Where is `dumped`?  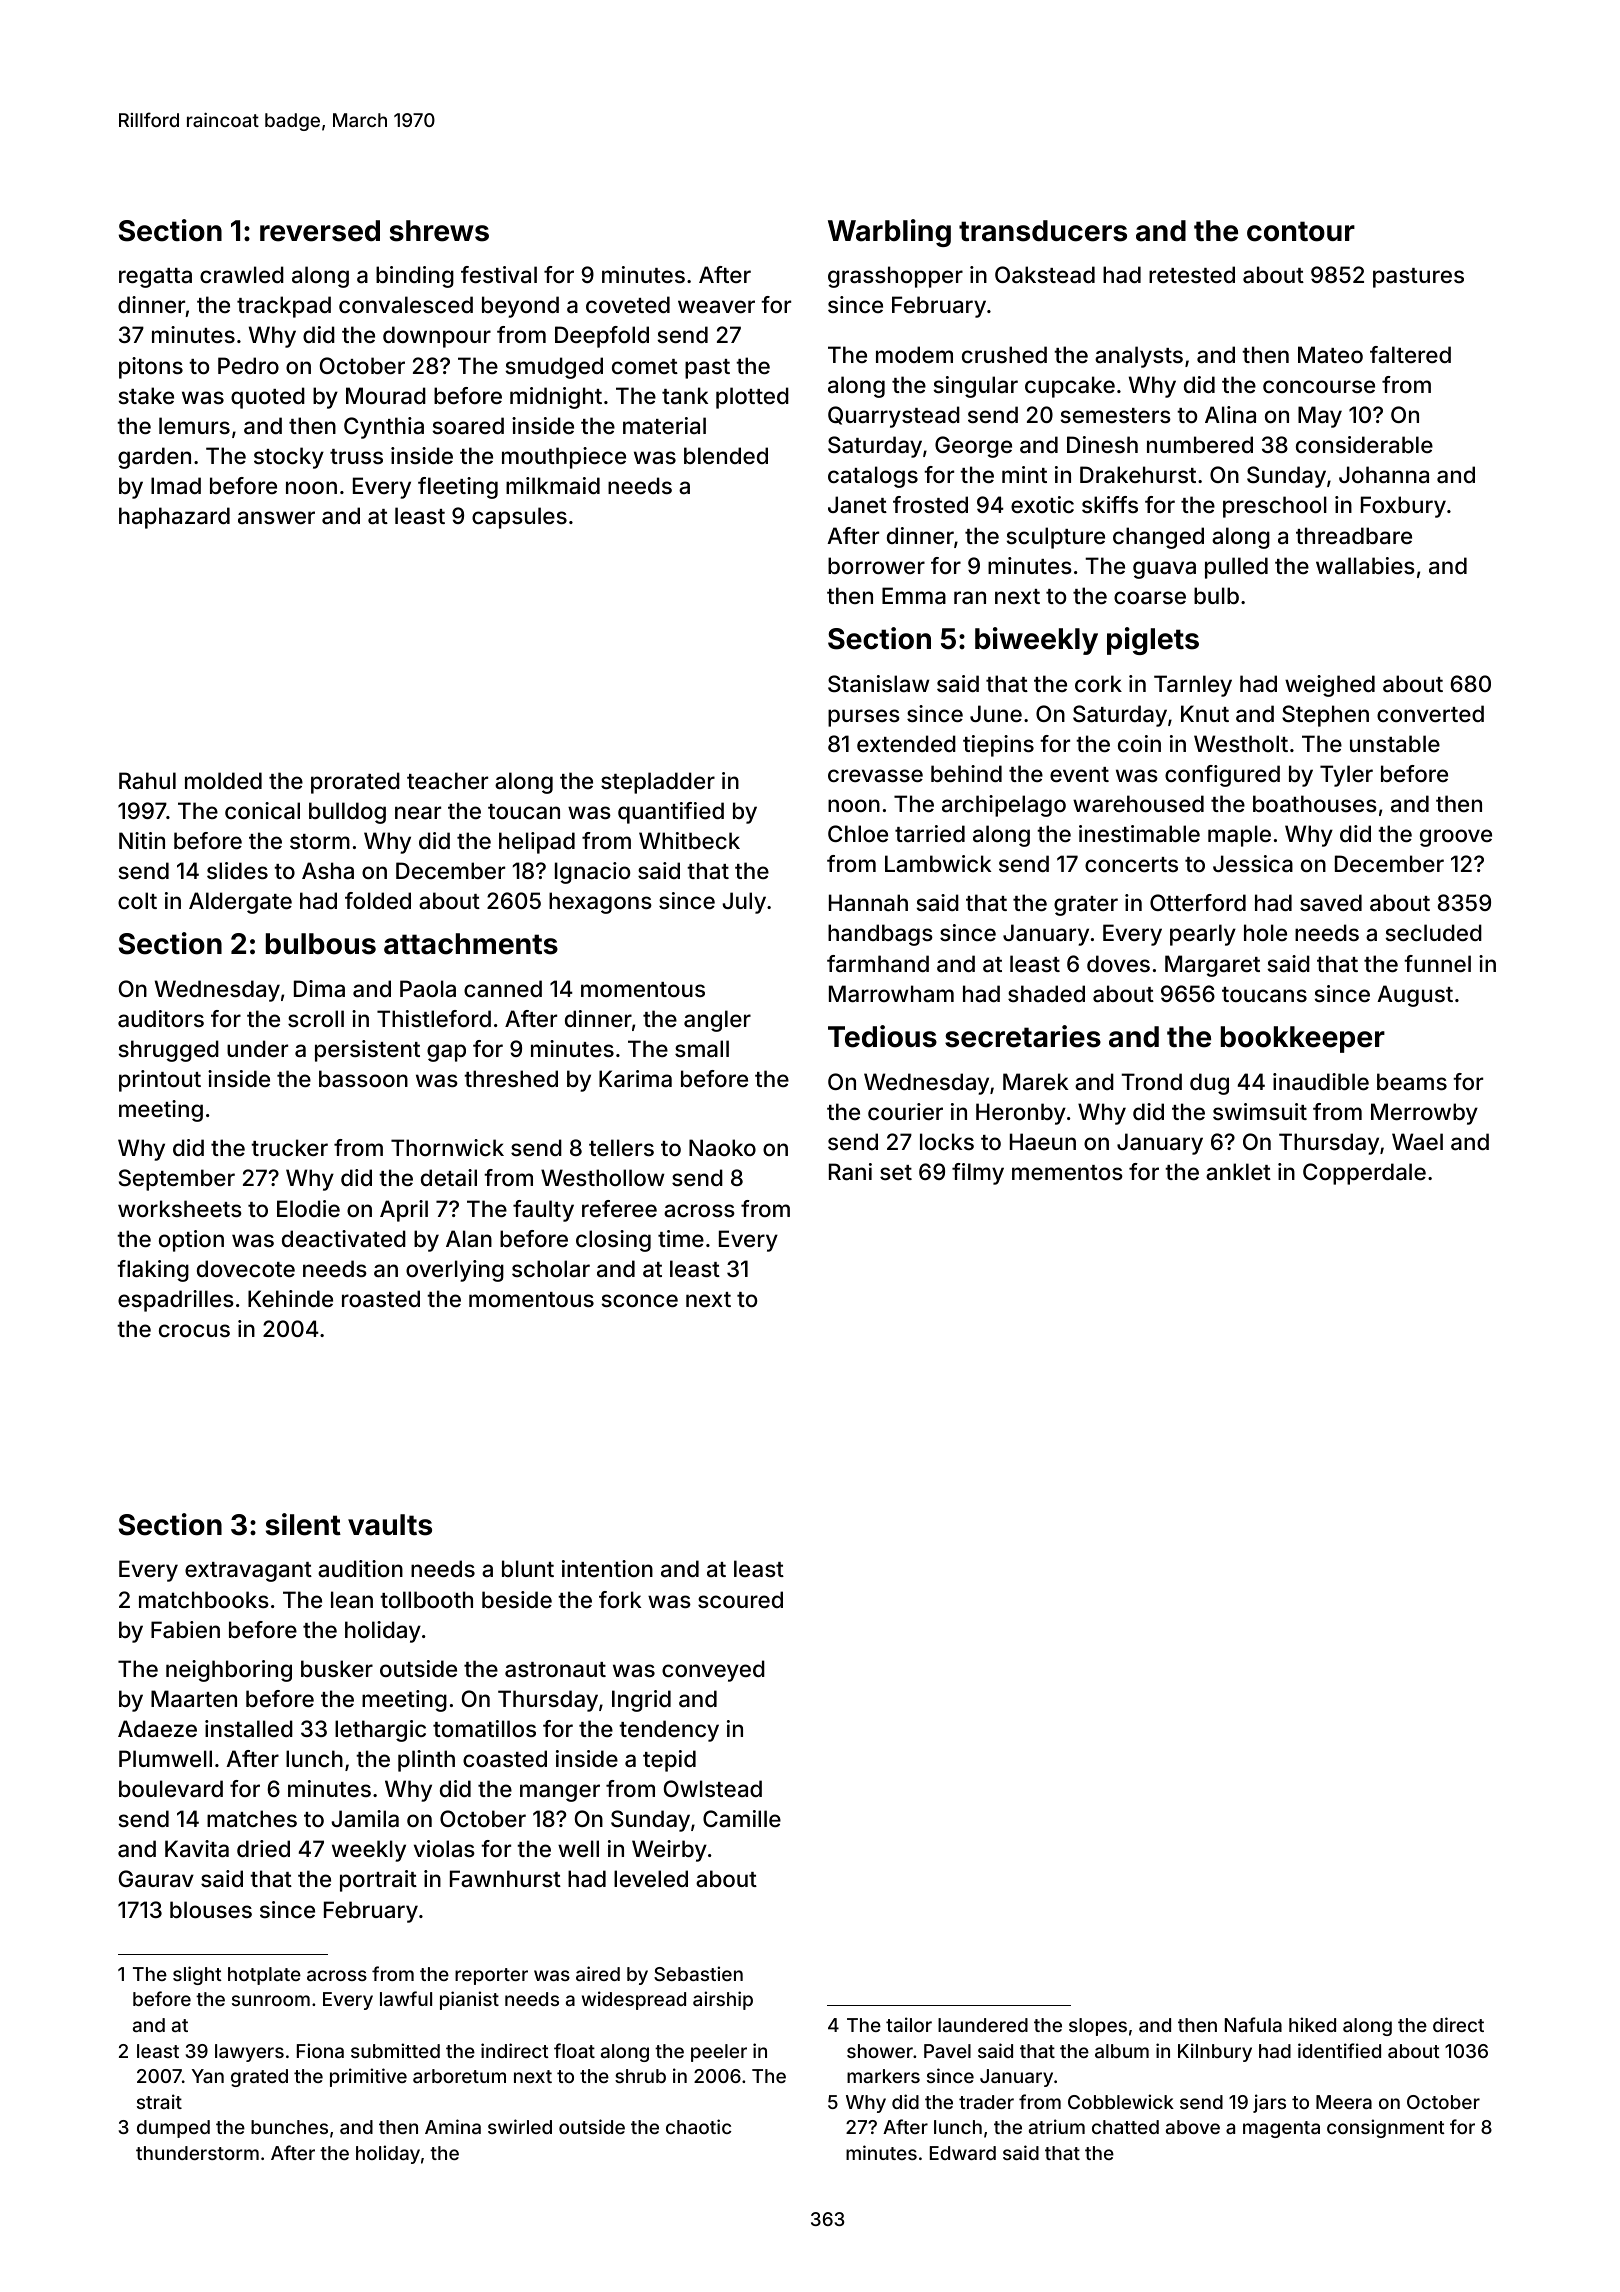
dumped is located at coordinates (173, 2129).
